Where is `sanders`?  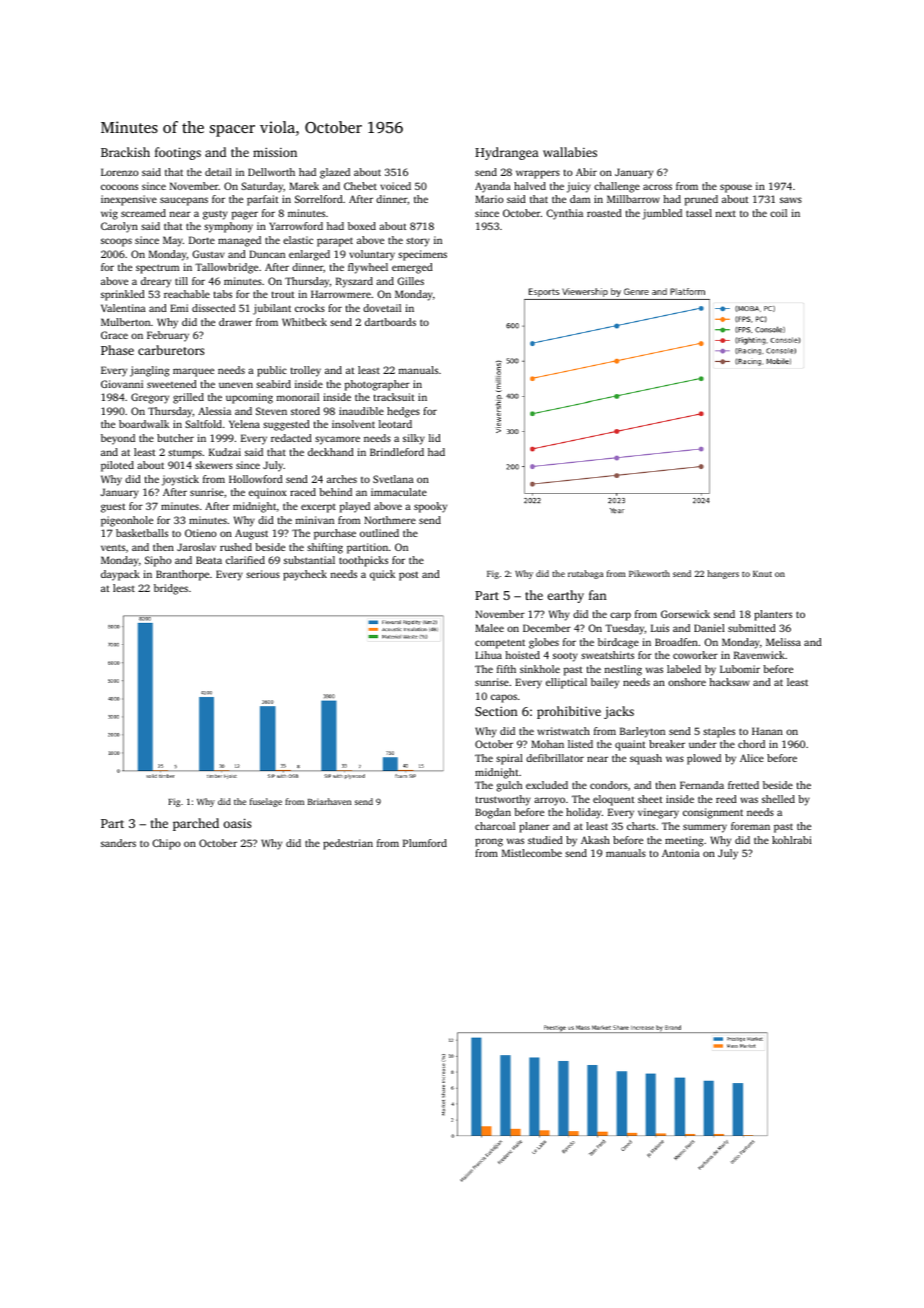
sanders is located at coordinates (118, 843).
